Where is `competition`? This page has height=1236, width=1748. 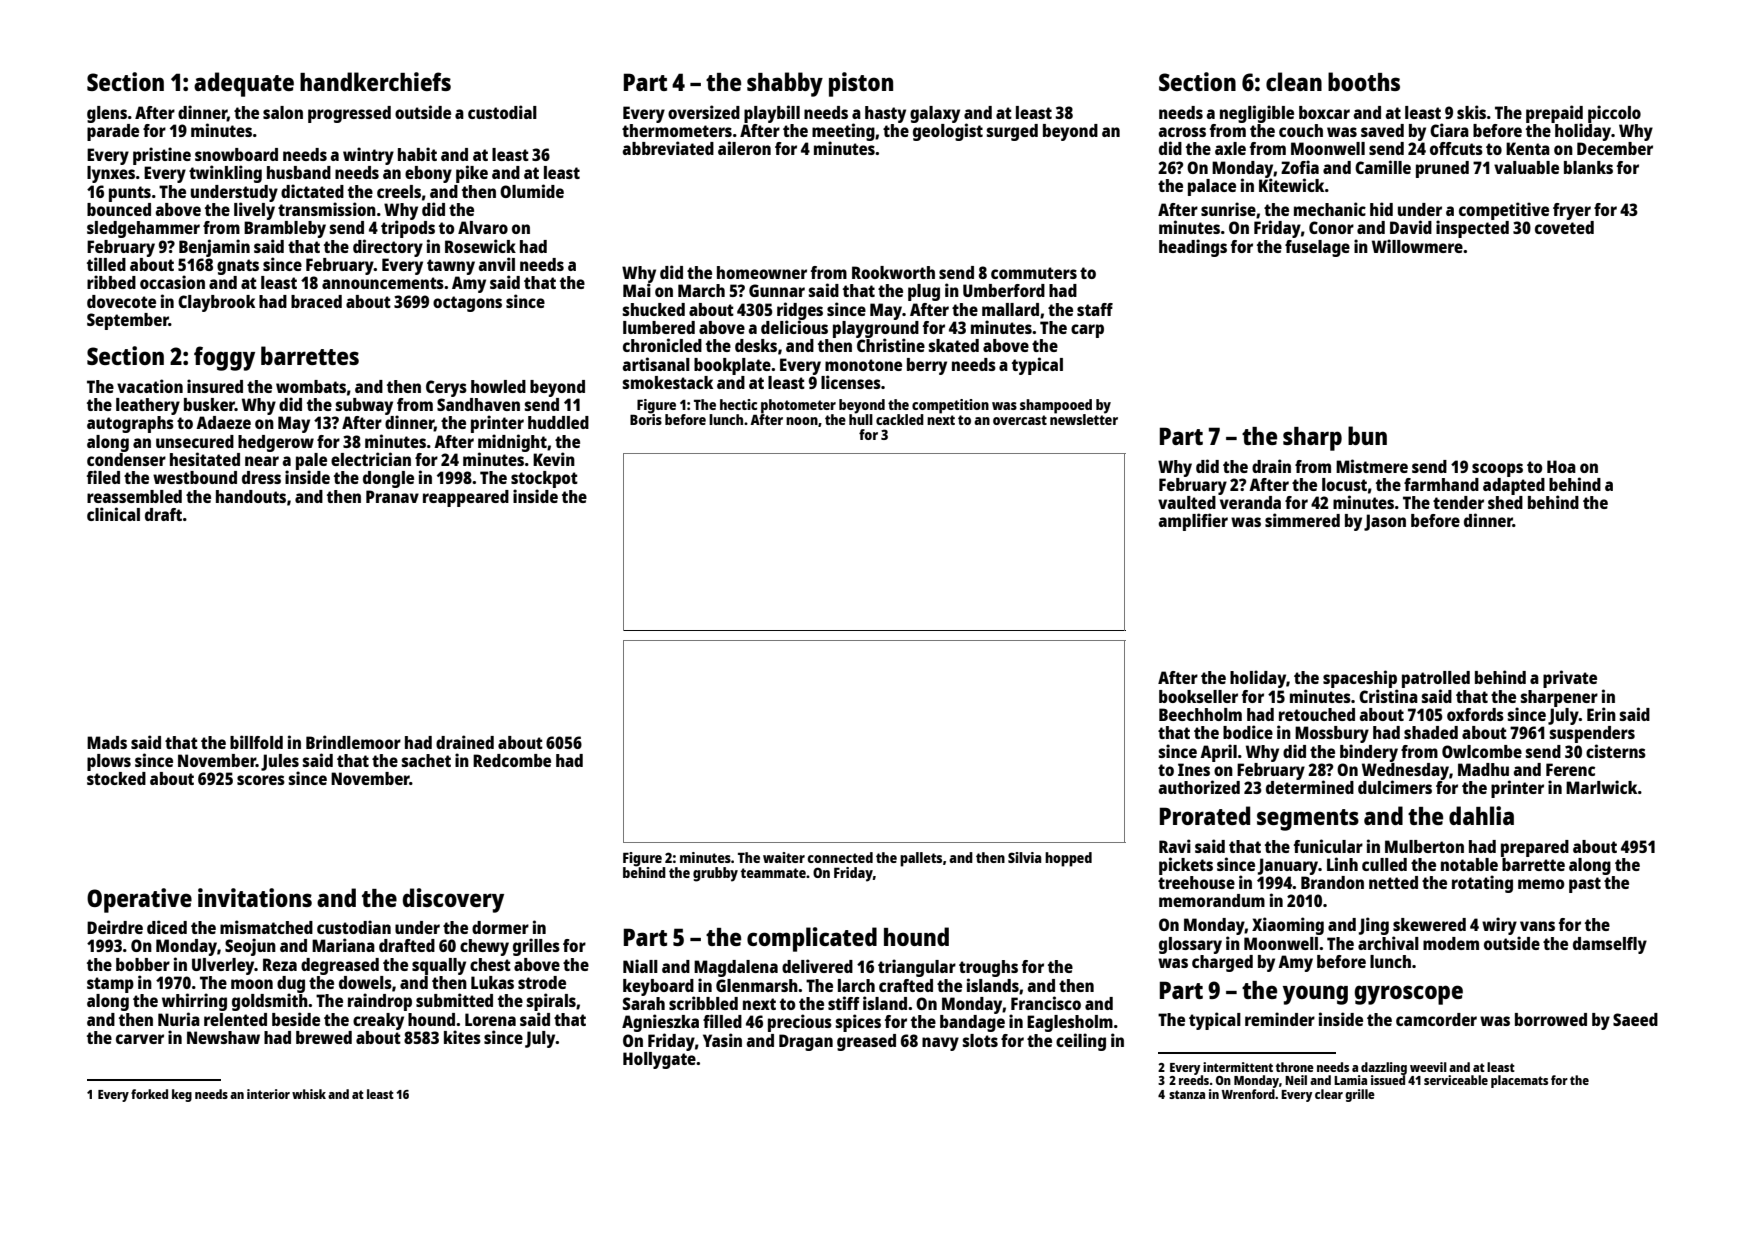 competition is located at coordinates (950, 406).
